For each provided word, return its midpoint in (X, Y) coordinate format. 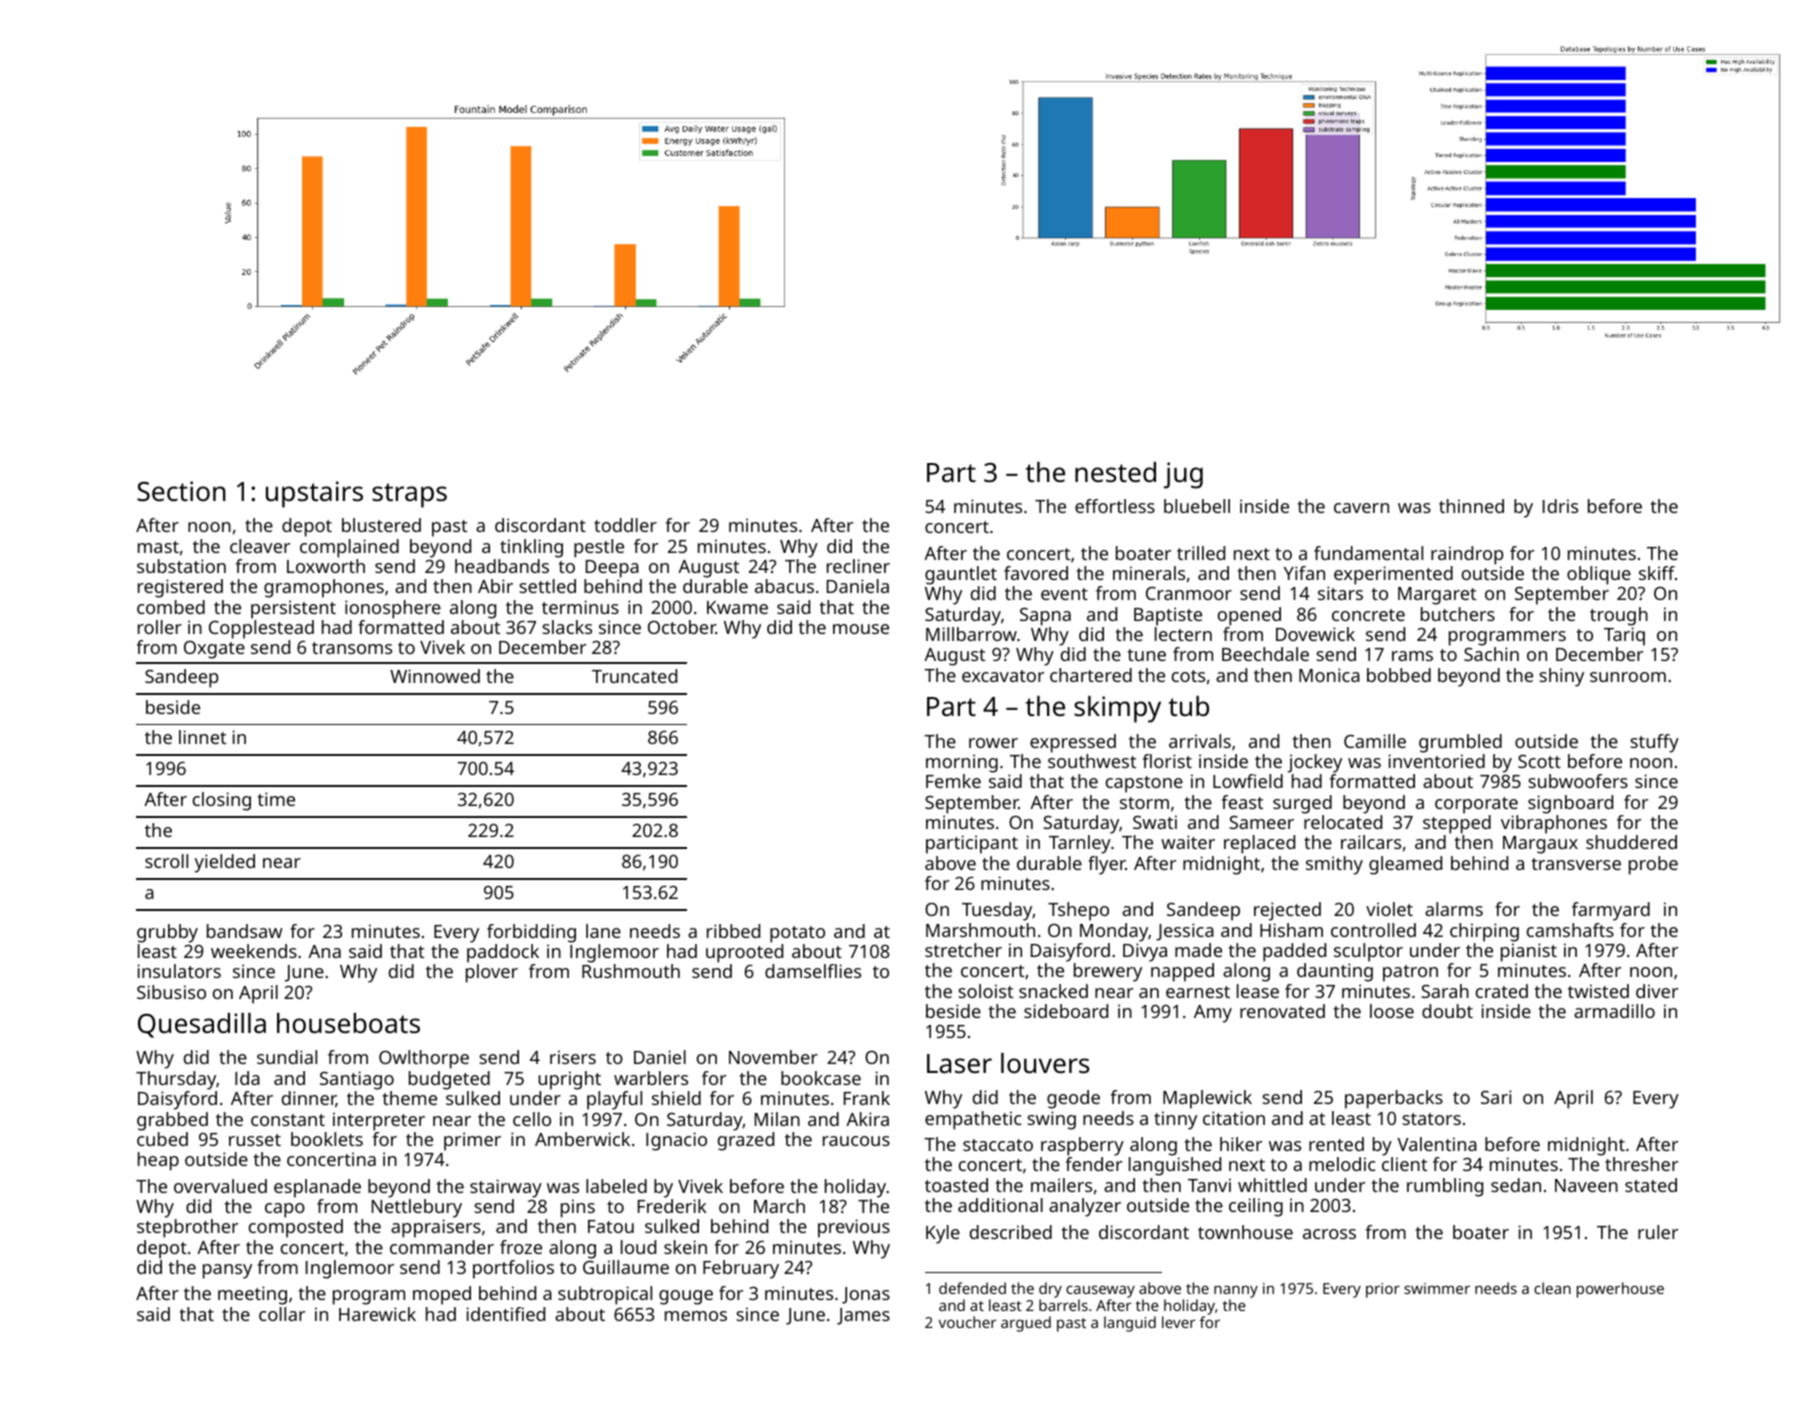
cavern (1361, 508)
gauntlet (961, 575)
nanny (1236, 1291)
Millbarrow (971, 634)
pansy (227, 1271)
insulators (179, 971)
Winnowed (435, 676)
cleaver (260, 546)
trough (1619, 616)
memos (696, 1316)
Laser (959, 1064)
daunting (1335, 972)
